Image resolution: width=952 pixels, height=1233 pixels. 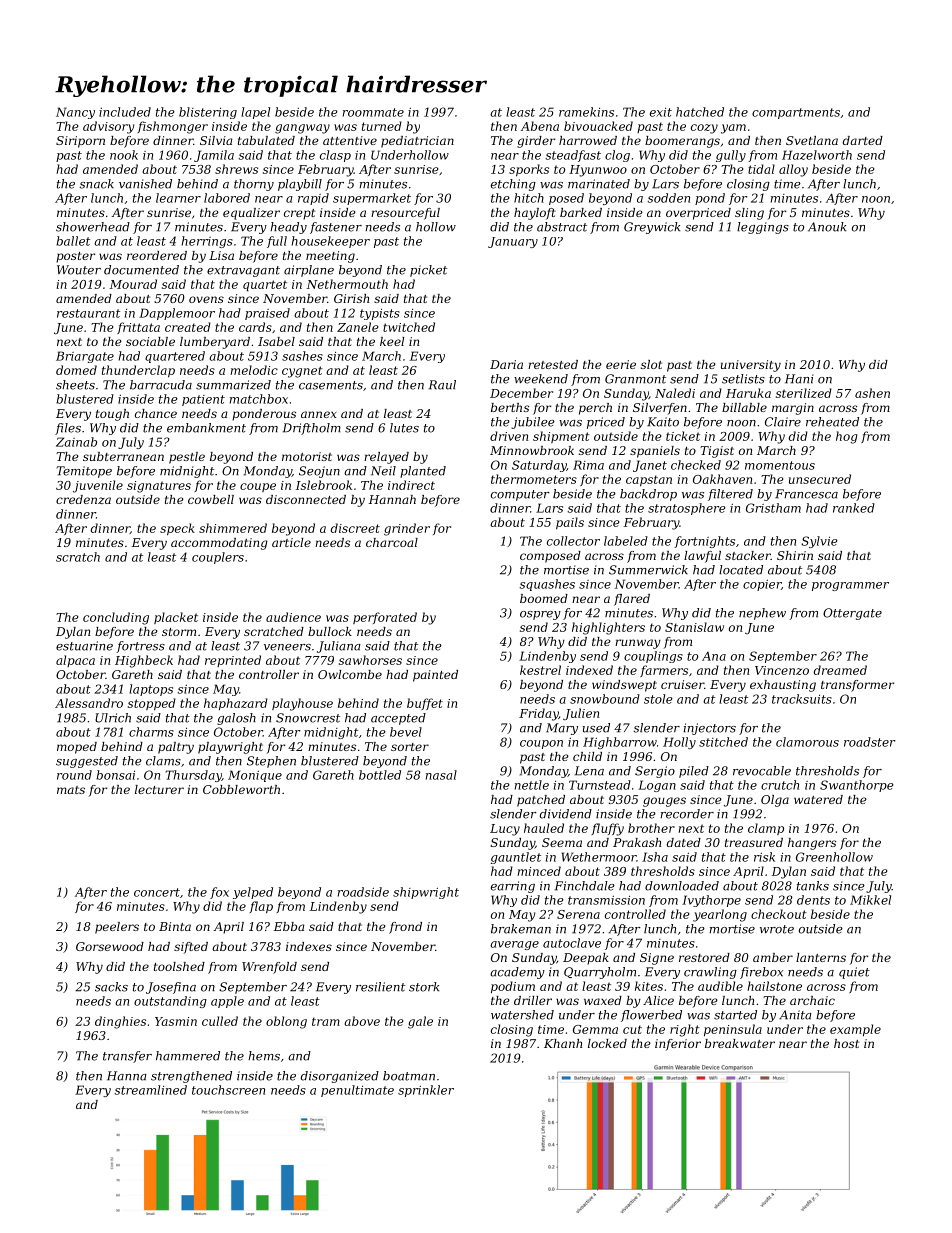 What do you see at coordinates (207, 242) in the page?
I see `herrings` at bounding box center [207, 242].
